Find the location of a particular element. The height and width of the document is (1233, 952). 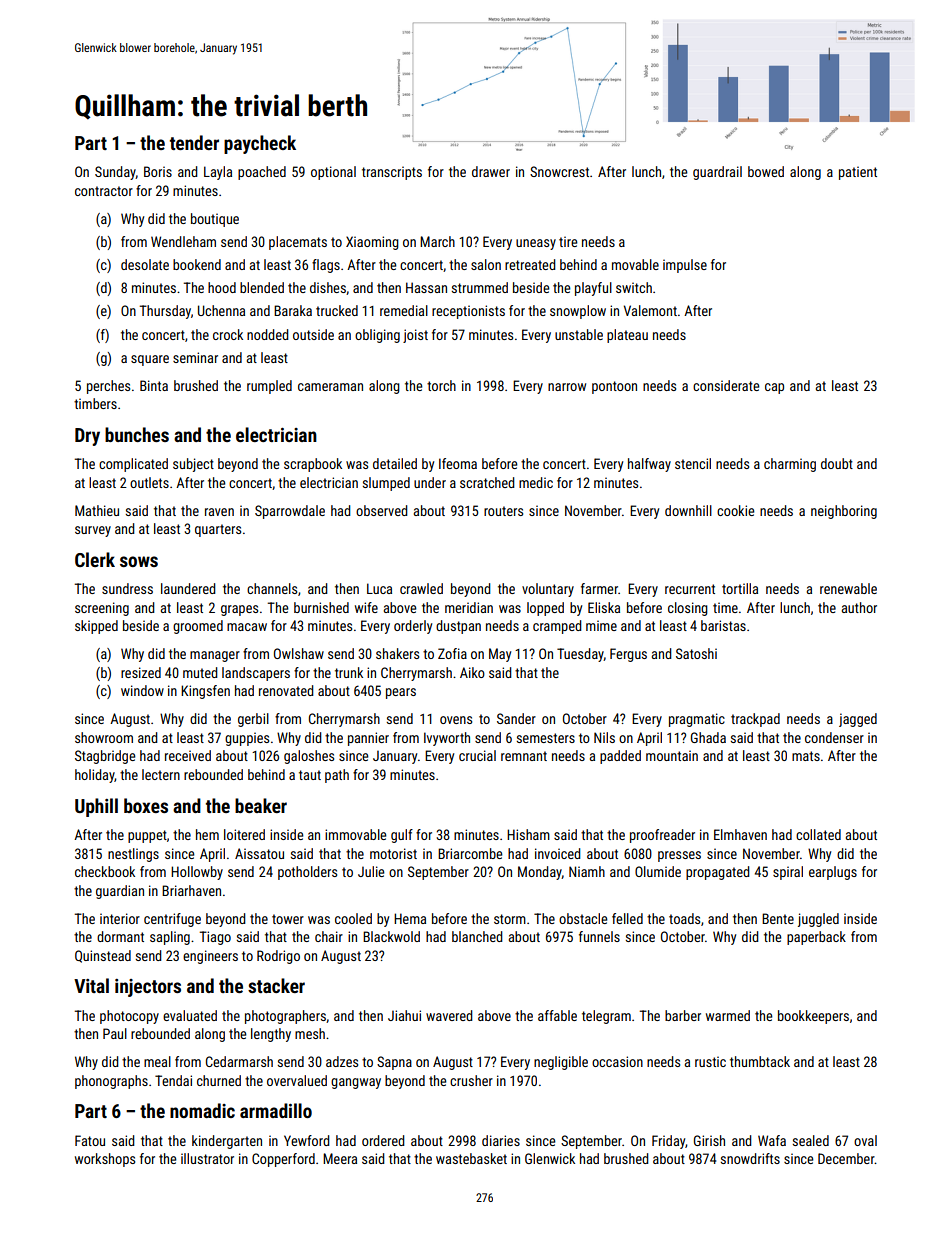

Snowcrest is located at coordinates (559, 171).
